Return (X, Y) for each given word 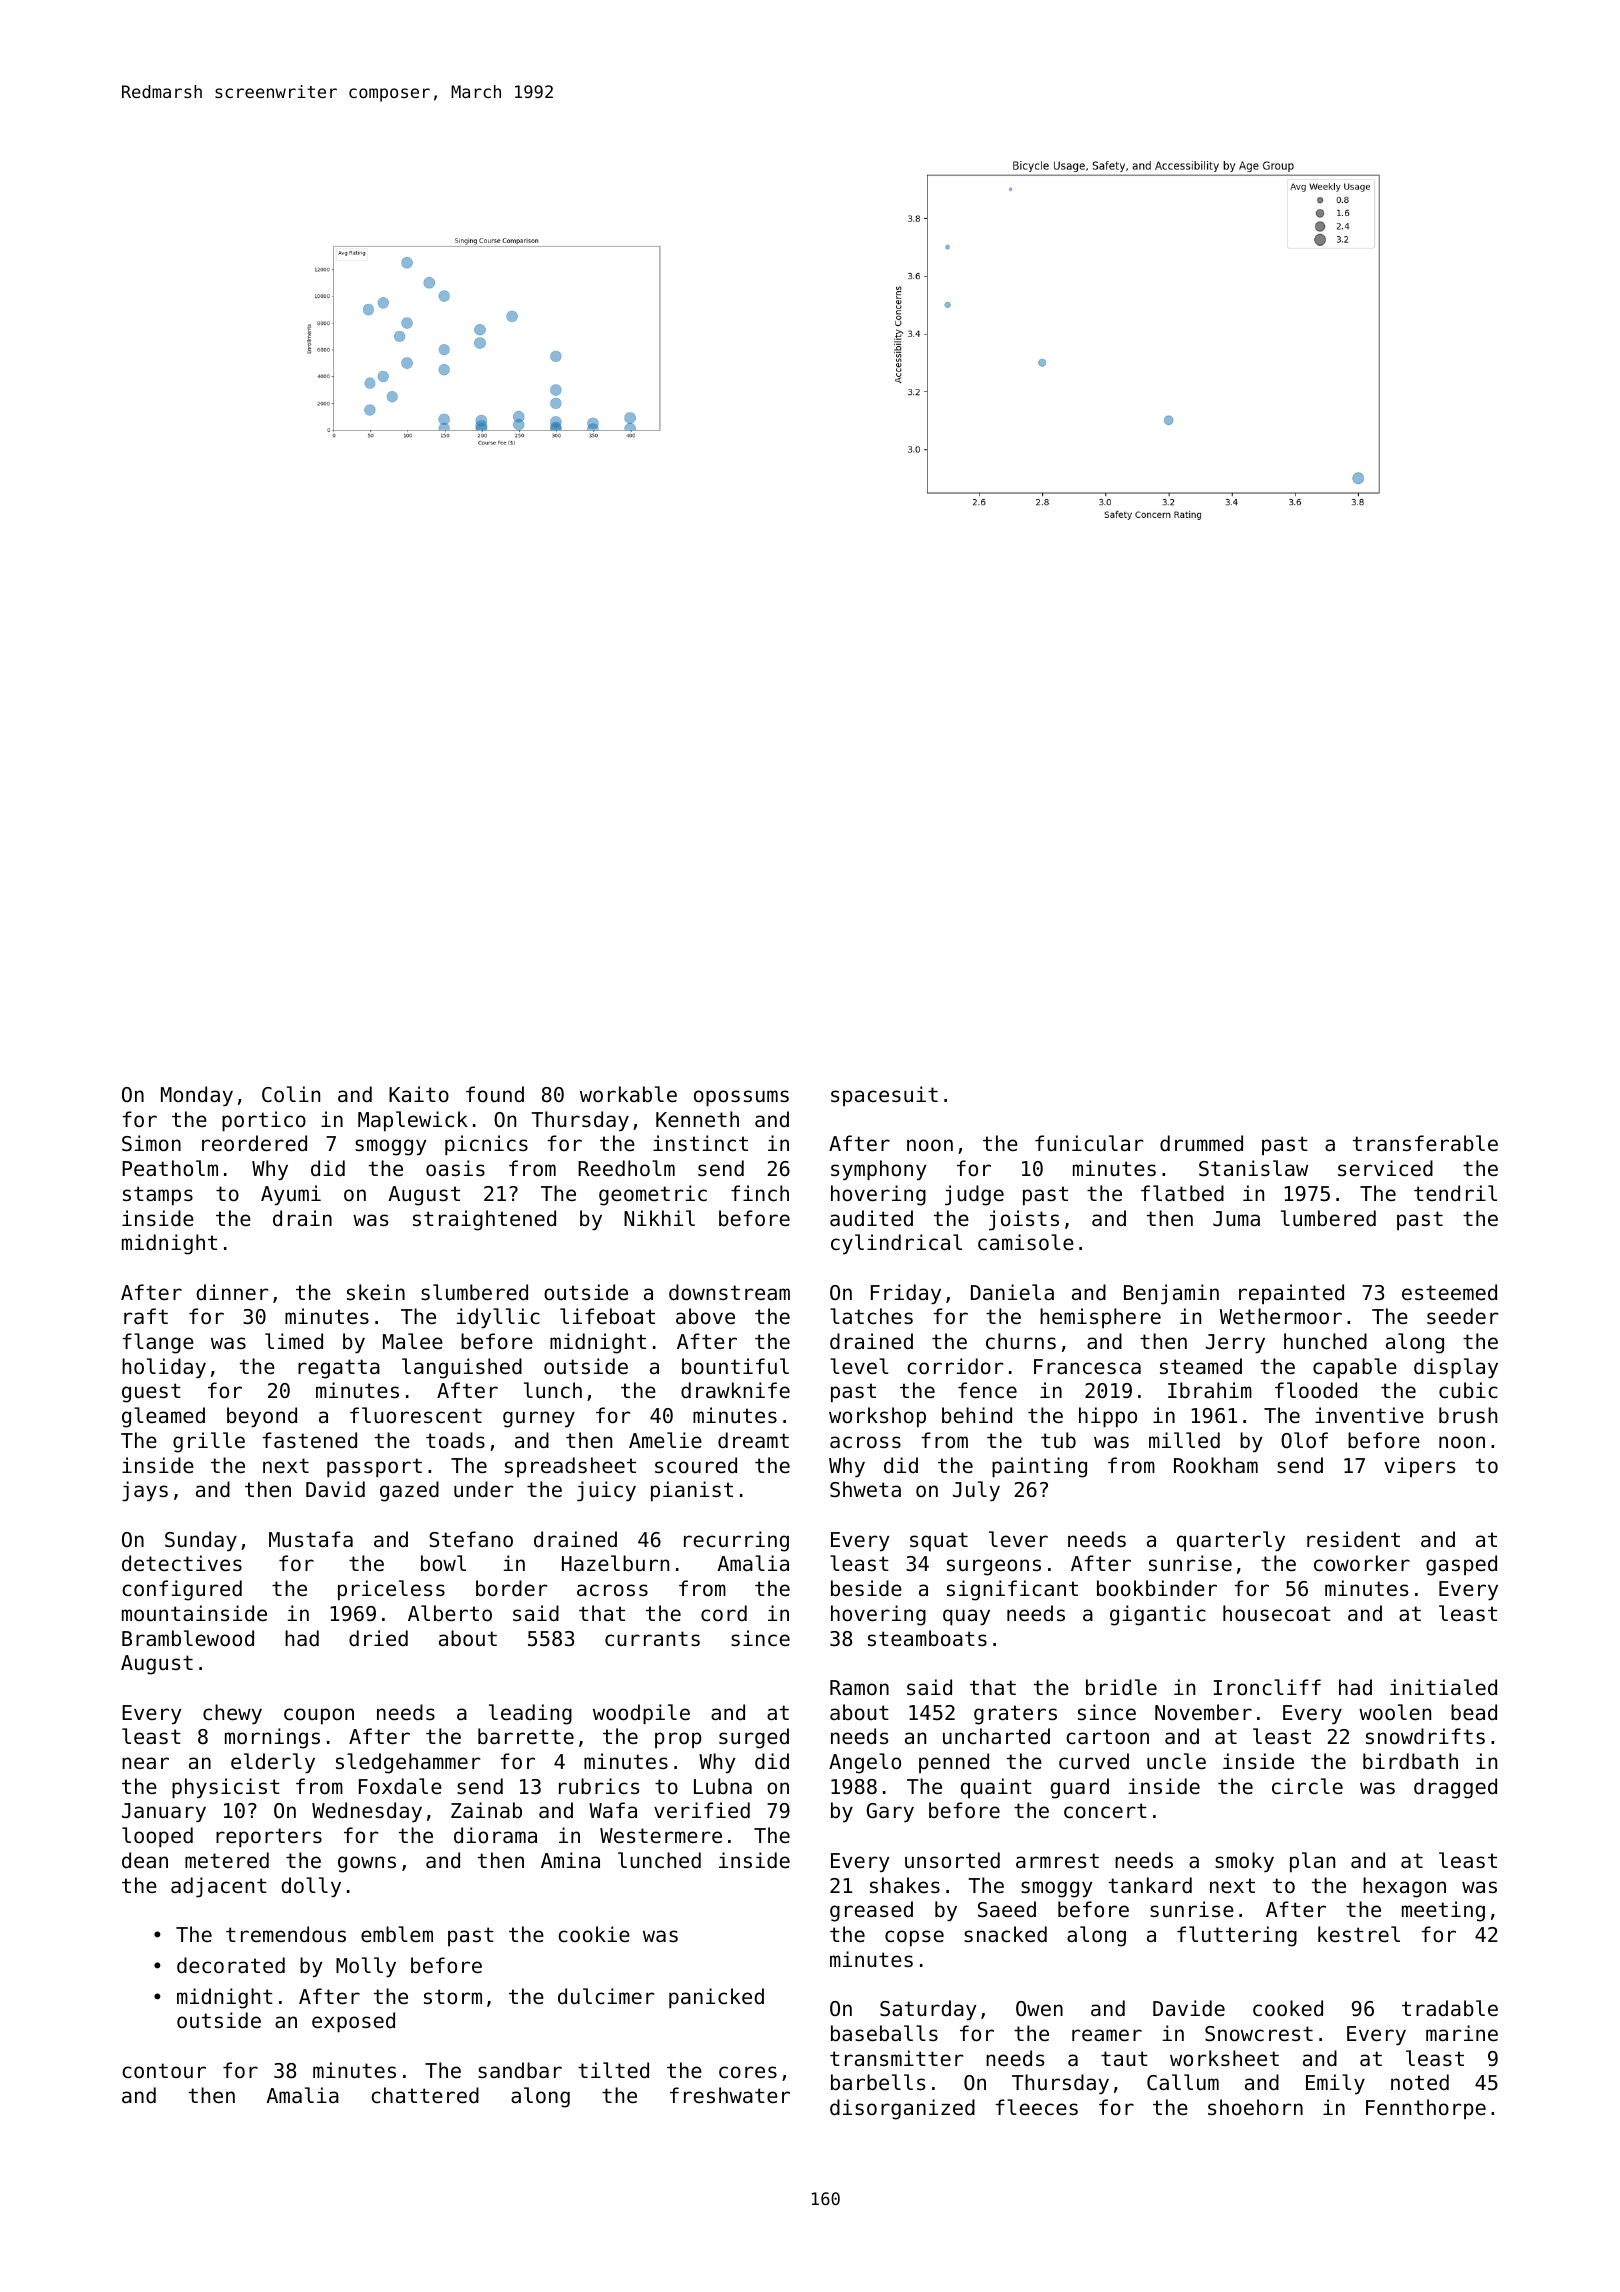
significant (1012, 1590)
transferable (1425, 1143)
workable (628, 1094)
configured (182, 1590)
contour (164, 2071)
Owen (1039, 2009)
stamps (158, 1196)
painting (1039, 1467)
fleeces (1036, 2107)
